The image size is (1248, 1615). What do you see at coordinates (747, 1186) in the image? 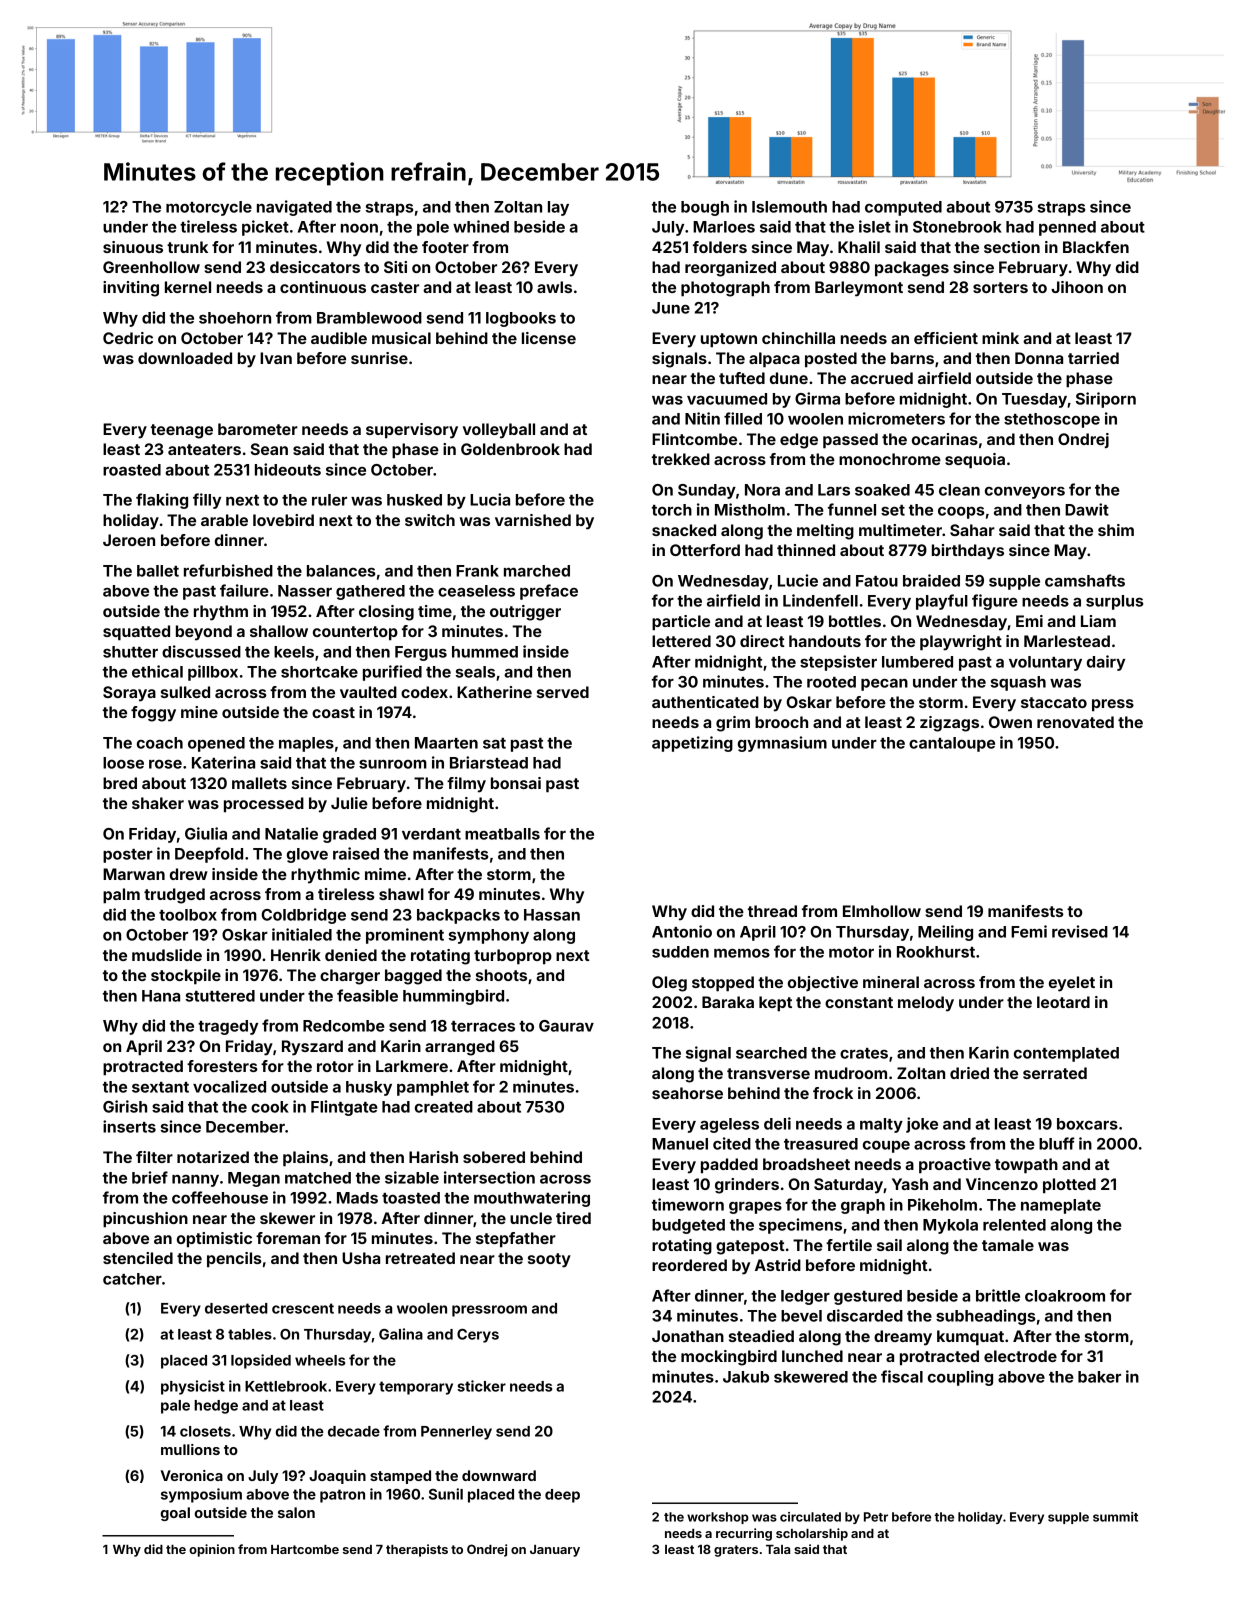
I see `grinders` at bounding box center [747, 1186].
